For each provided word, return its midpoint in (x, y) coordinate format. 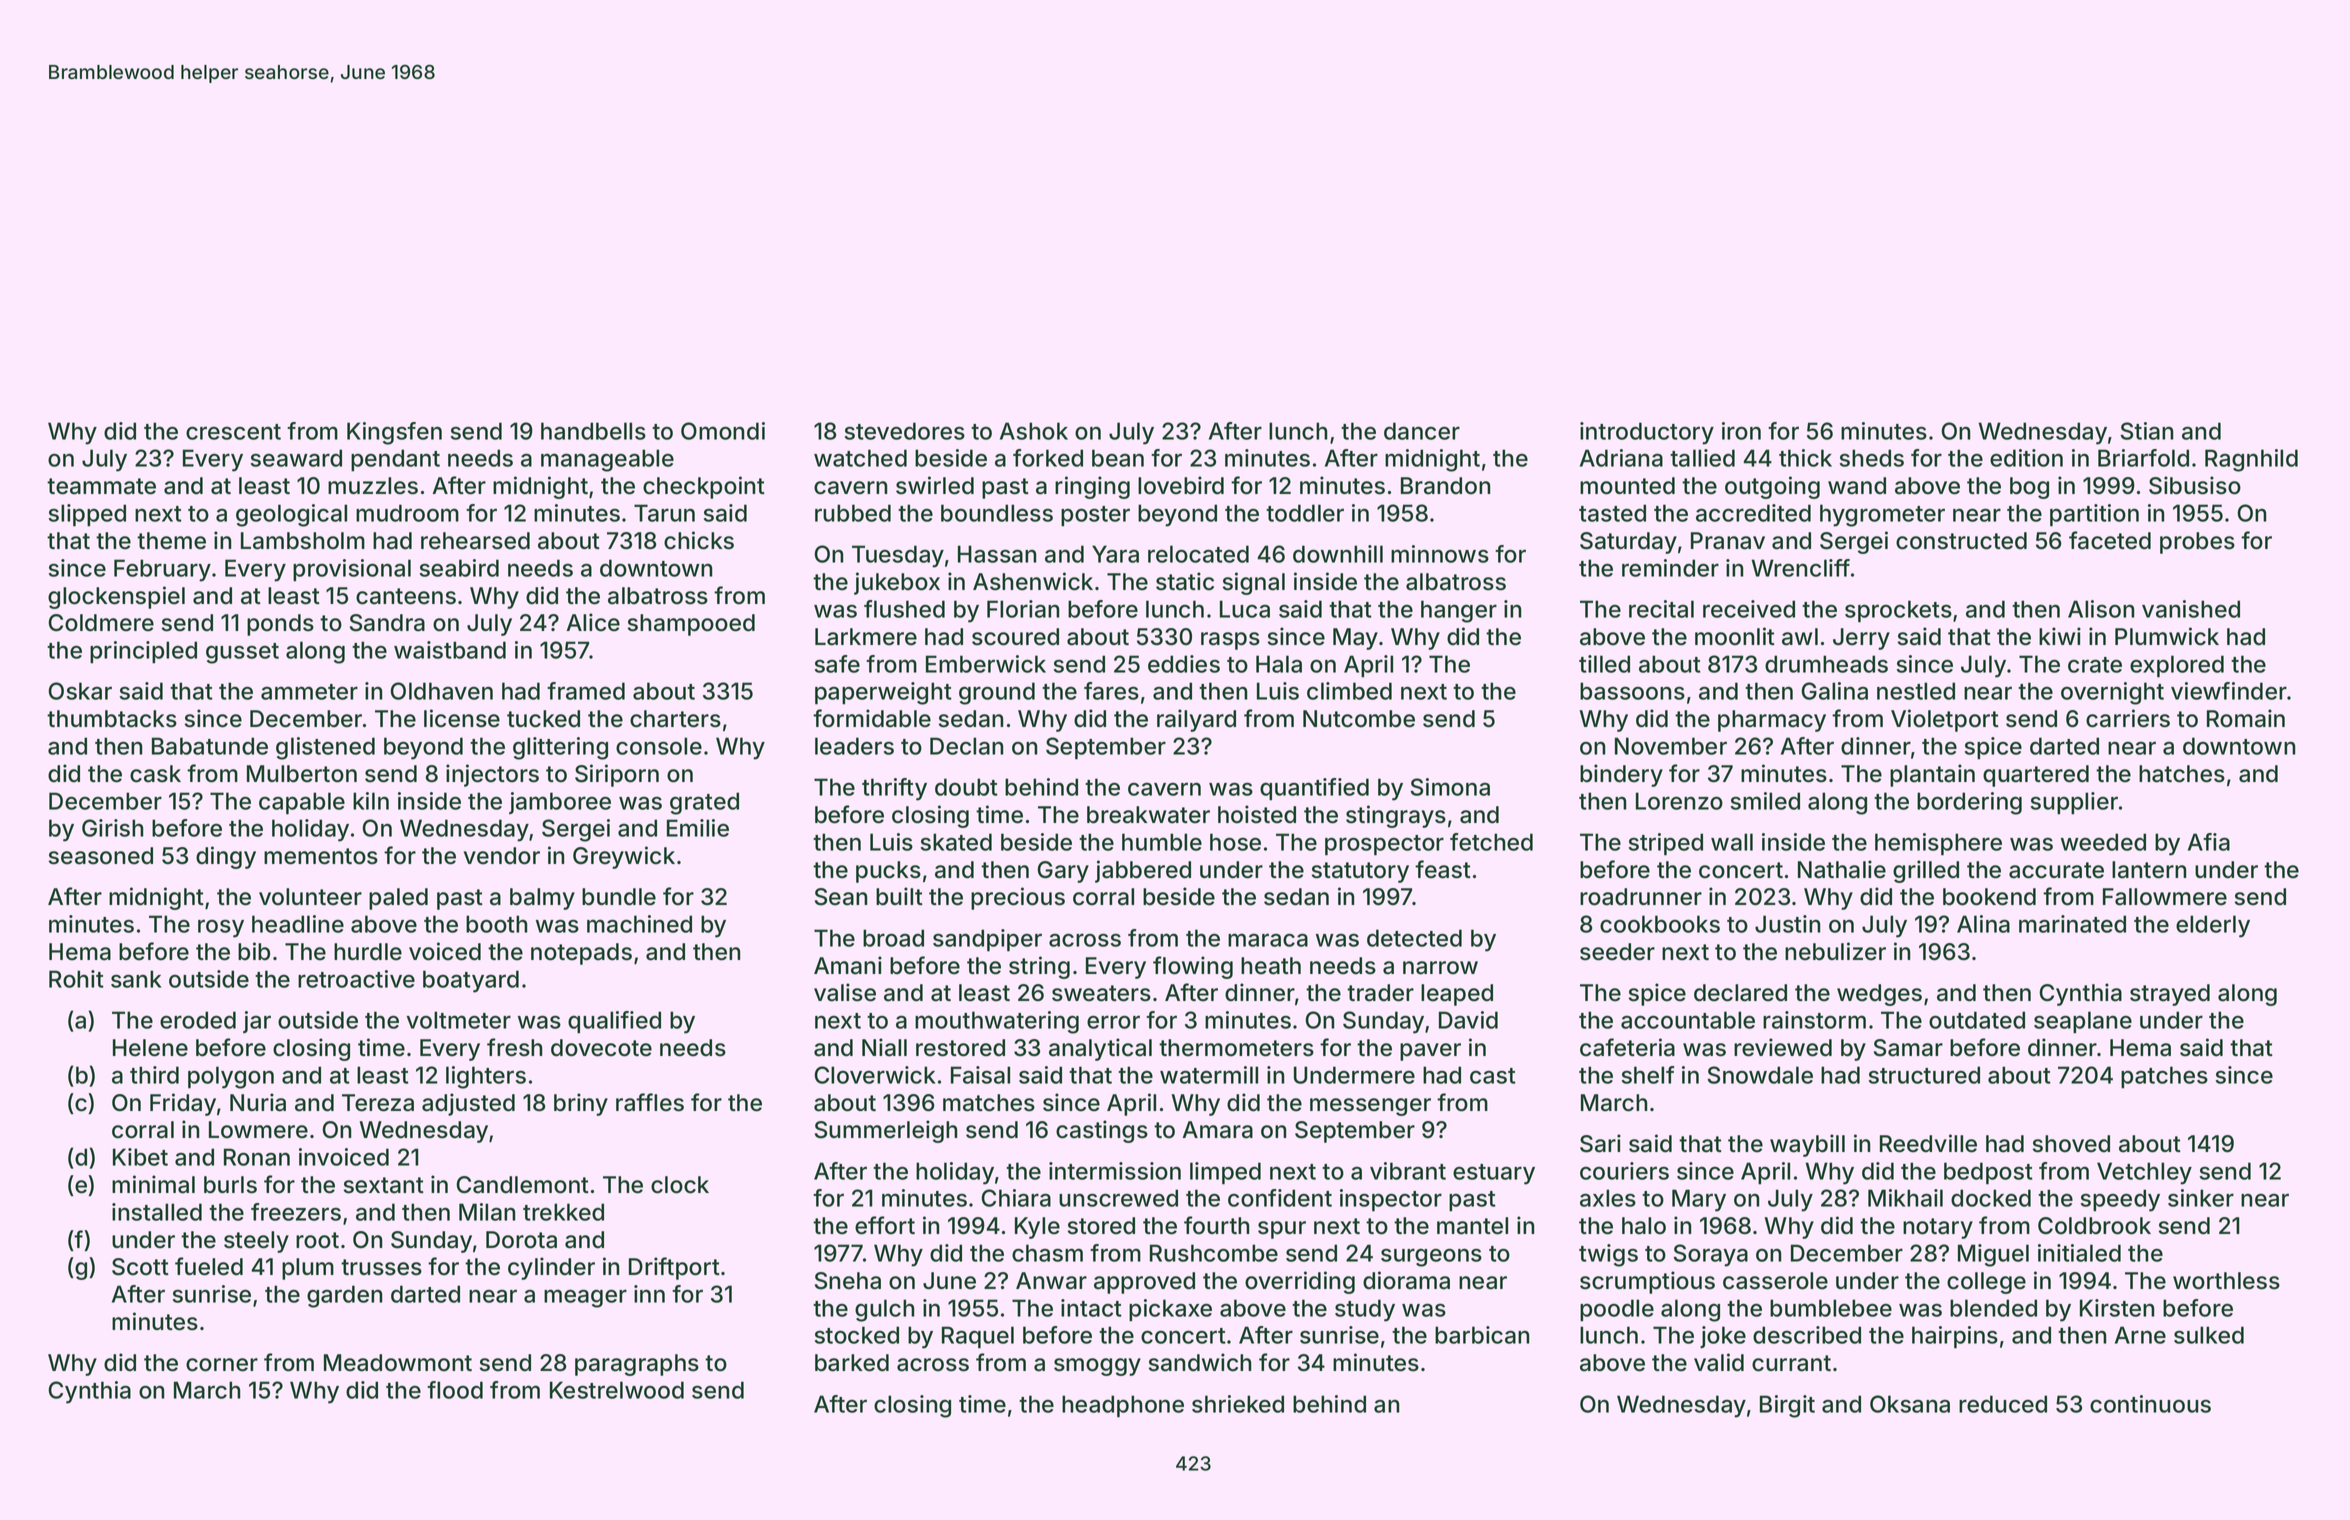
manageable (607, 460)
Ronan (257, 1157)
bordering (1969, 803)
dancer (1422, 431)
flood (455, 1390)
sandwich (1200, 1362)
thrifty (894, 789)
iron (1741, 431)
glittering (560, 748)
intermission (1115, 1171)
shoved (2071, 1144)
